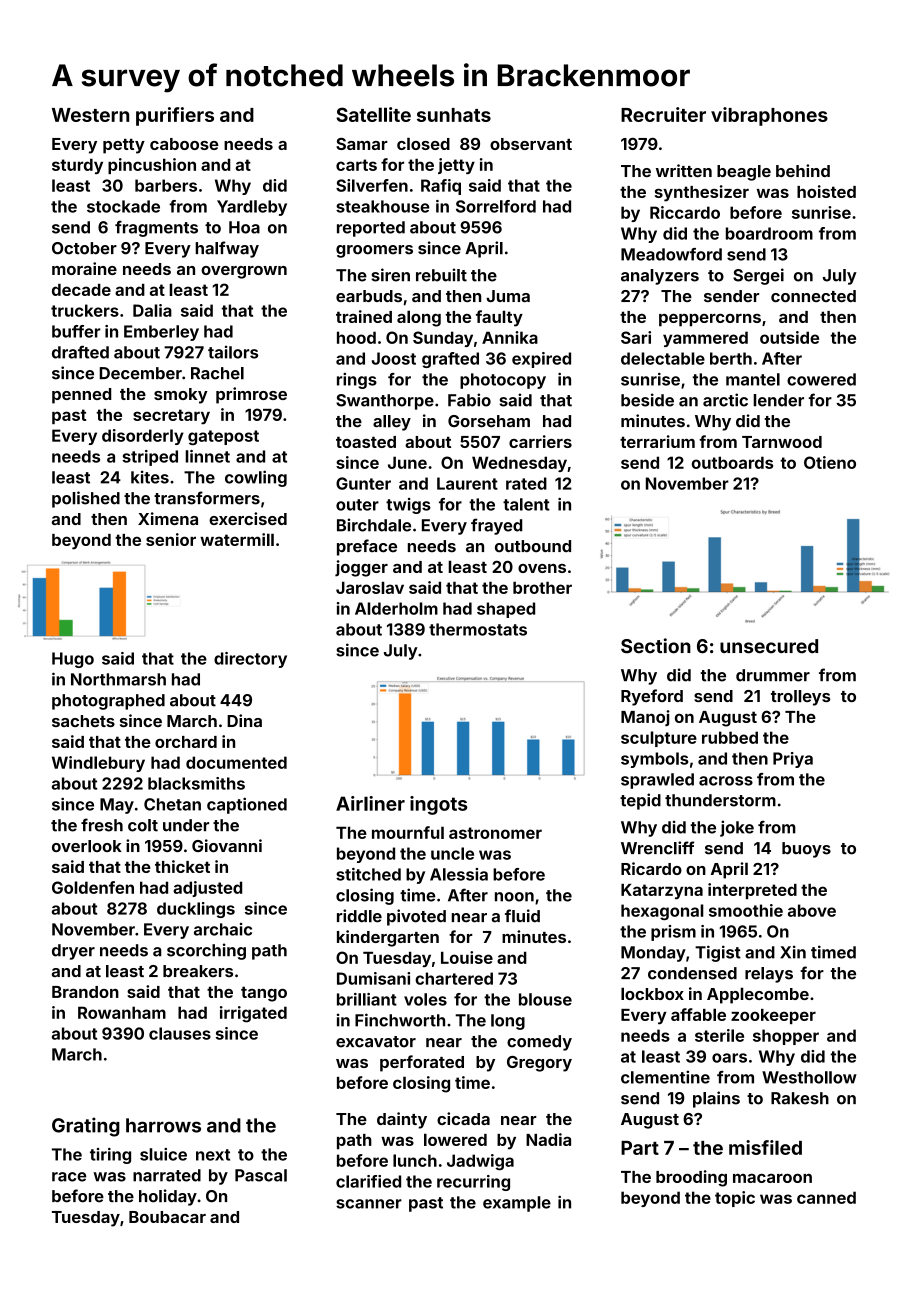 Image resolution: width=908 pixels, height=1316 pixels. Describe the element at coordinates (163, 1125) in the screenshot. I see `harrows` at that location.
